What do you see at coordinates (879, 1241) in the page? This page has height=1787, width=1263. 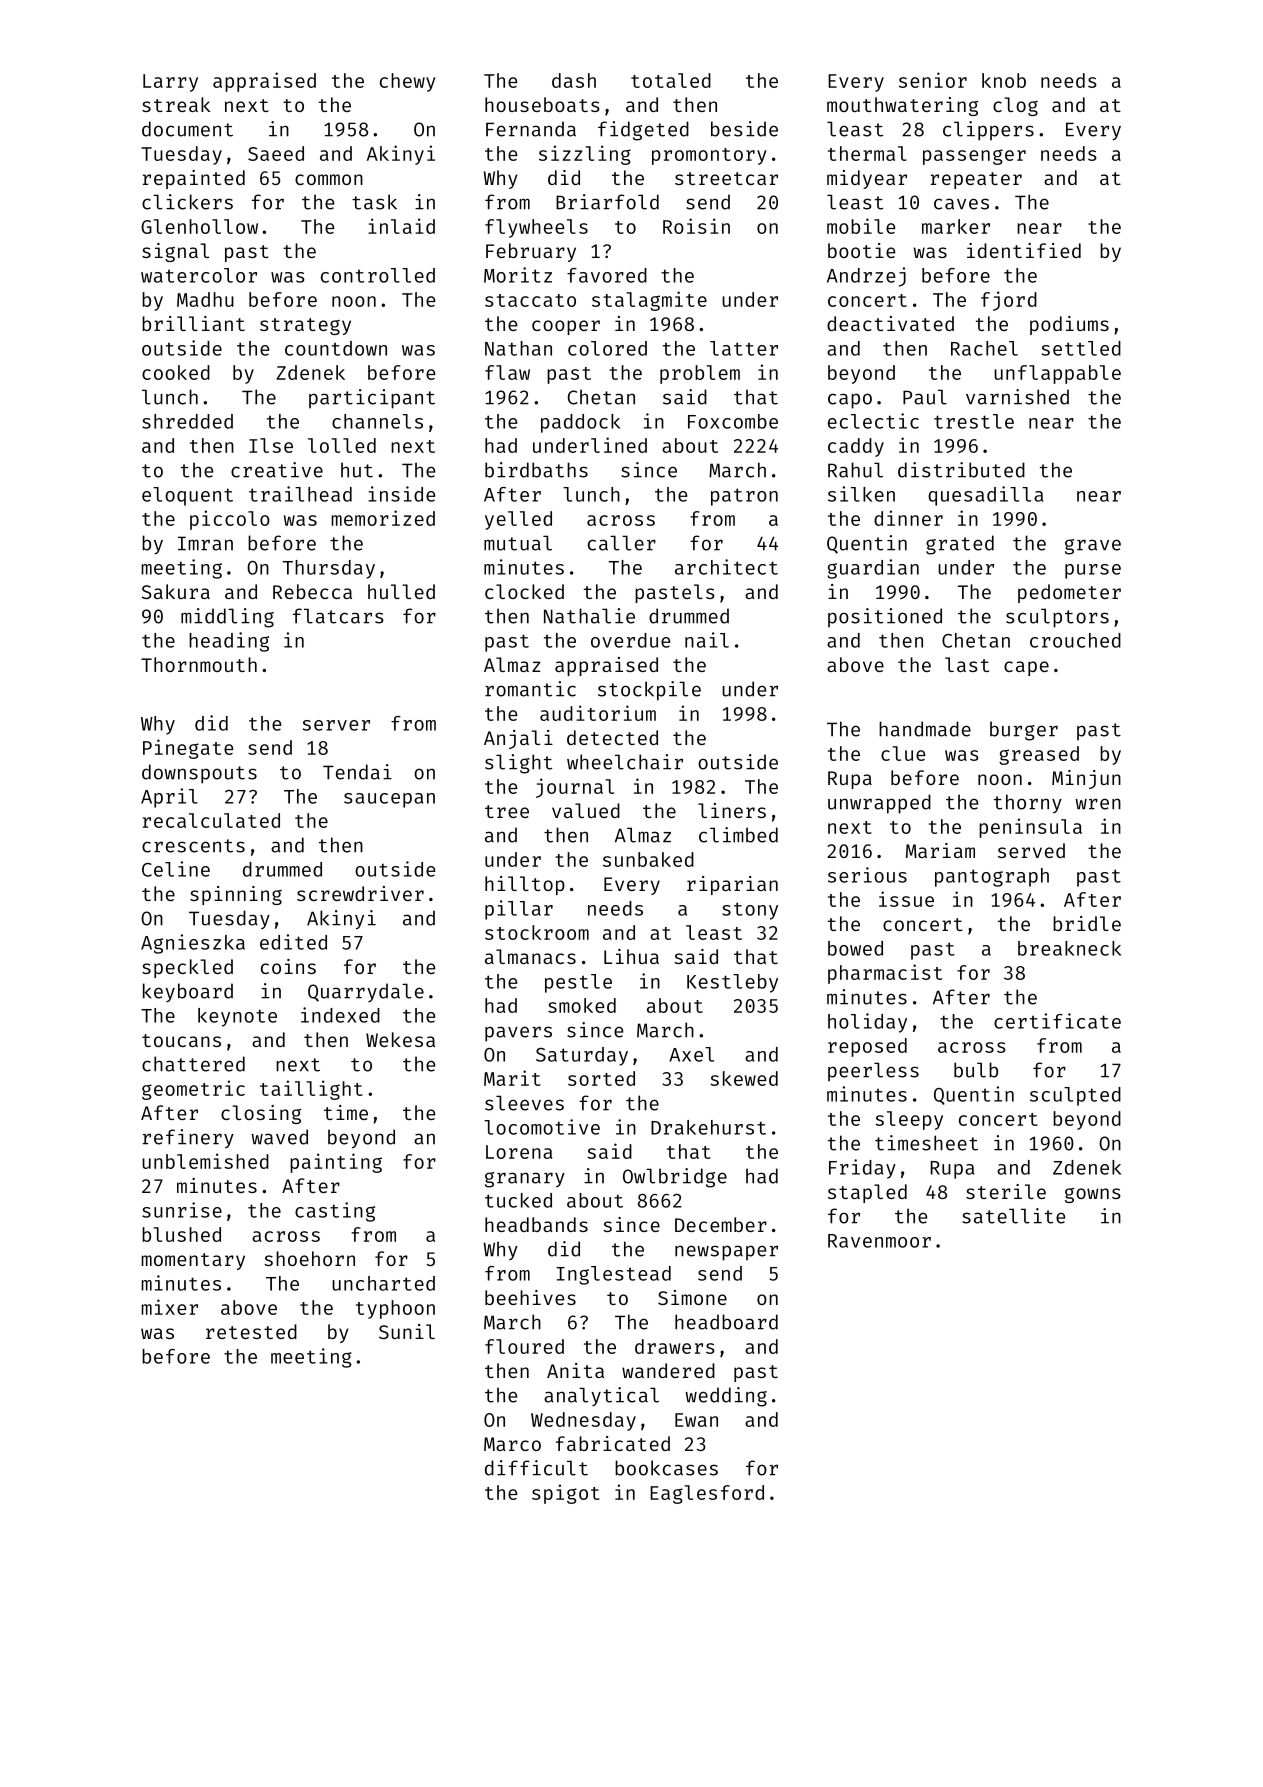 I see `Ravenmoor` at bounding box center [879, 1241].
